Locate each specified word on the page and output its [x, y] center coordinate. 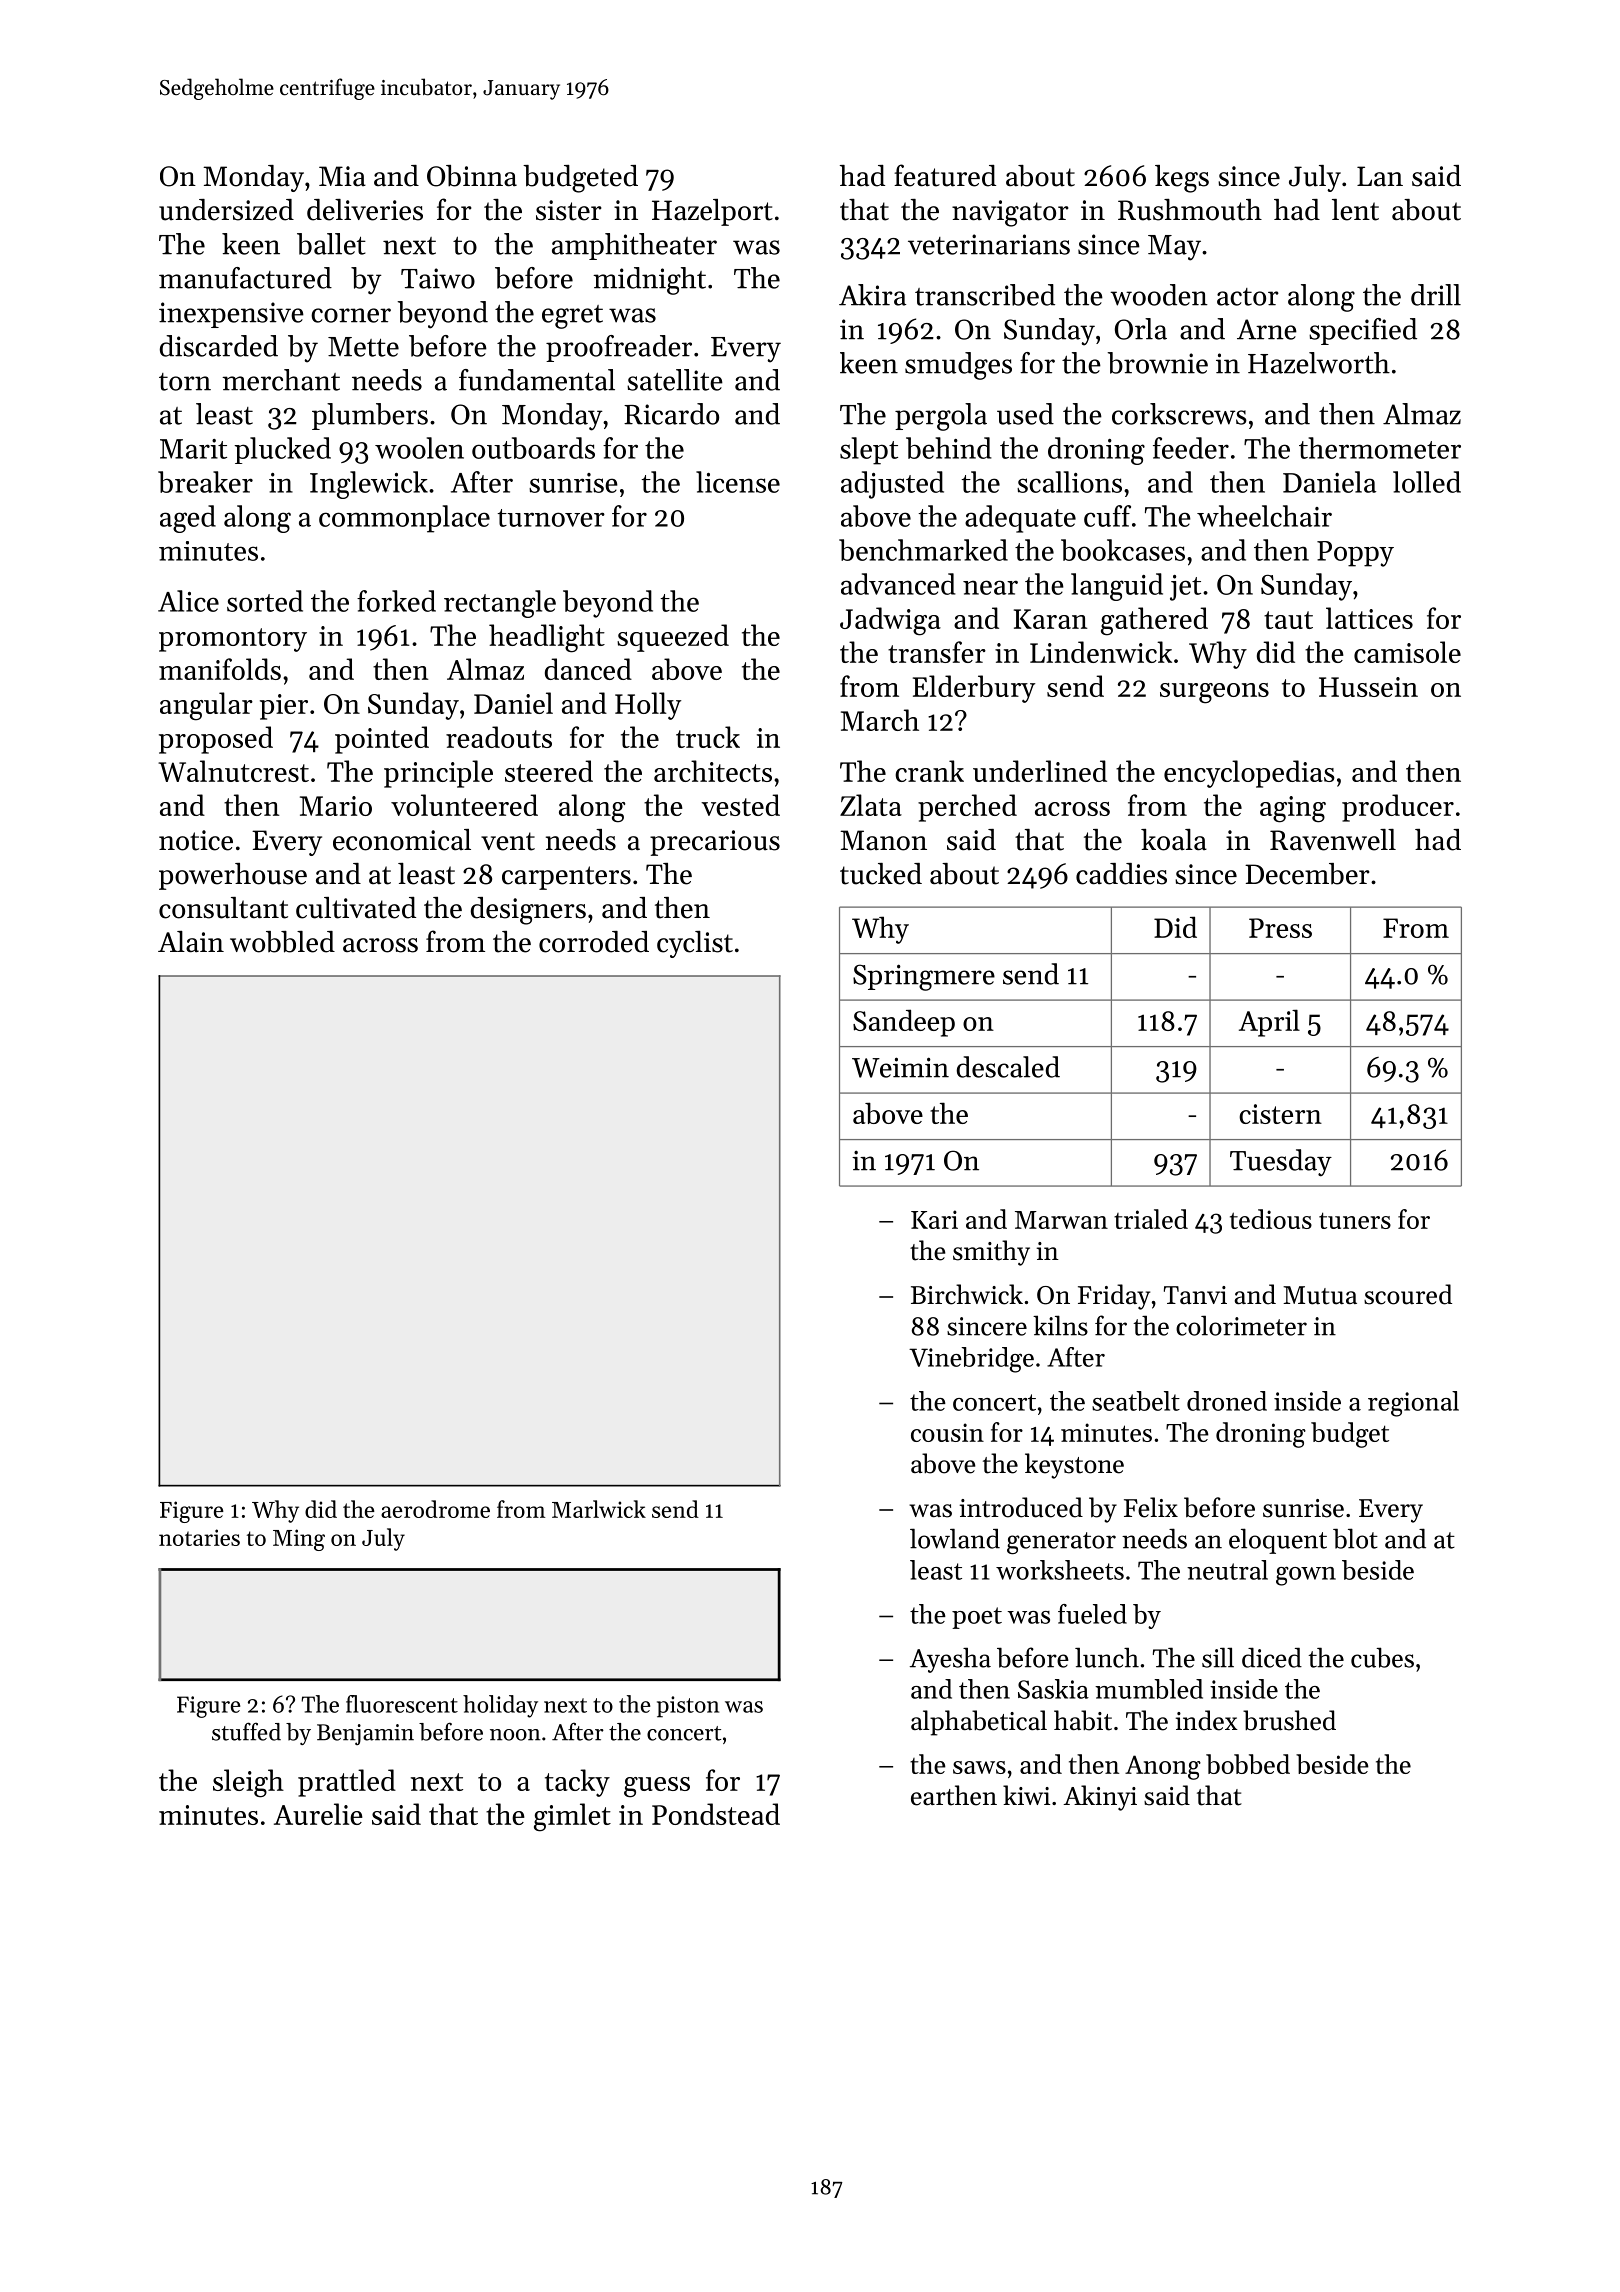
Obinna [472, 176]
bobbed [1248, 1764]
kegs [1182, 179]
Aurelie [318, 1814]
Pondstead [716, 1814]
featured [945, 175]
